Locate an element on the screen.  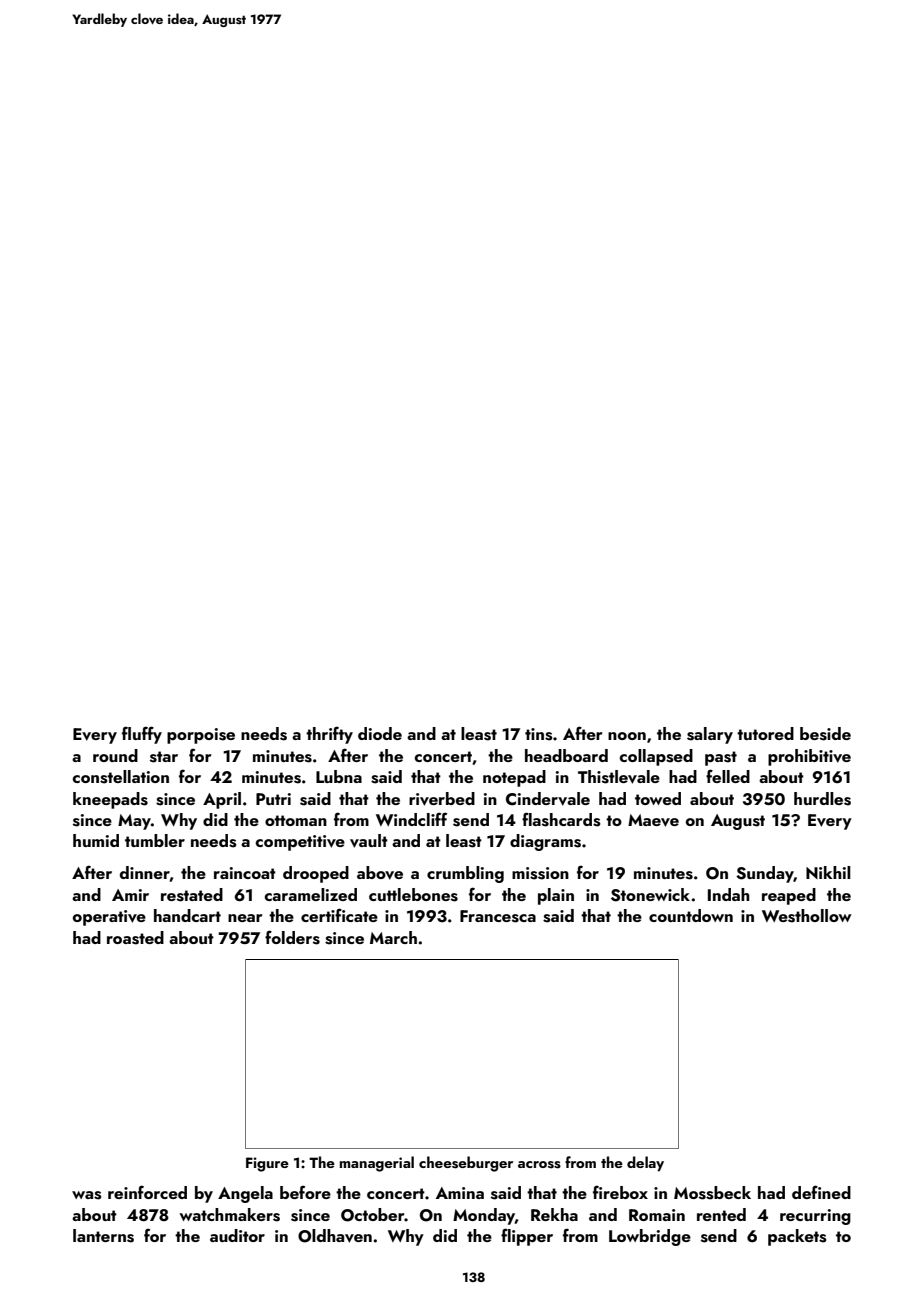
defined is located at coordinates (821, 1192).
